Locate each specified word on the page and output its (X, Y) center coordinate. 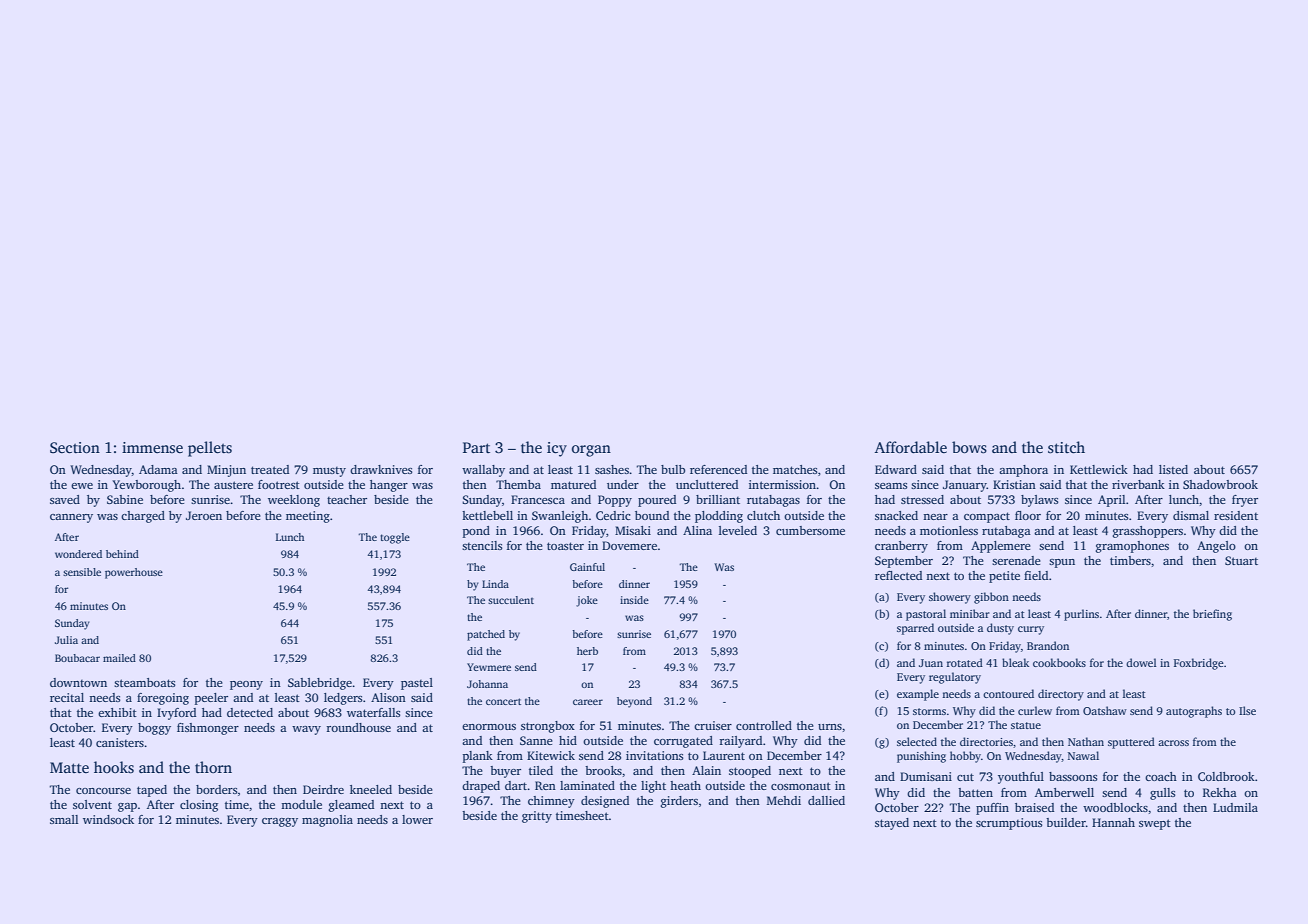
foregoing (163, 699)
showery (950, 598)
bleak (1015, 662)
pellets (210, 449)
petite (1004, 577)
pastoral (926, 615)
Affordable (911, 447)
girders (679, 802)
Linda (495, 584)
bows (969, 447)
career (588, 702)
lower (417, 819)
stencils (482, 545)
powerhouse (134, 573)
